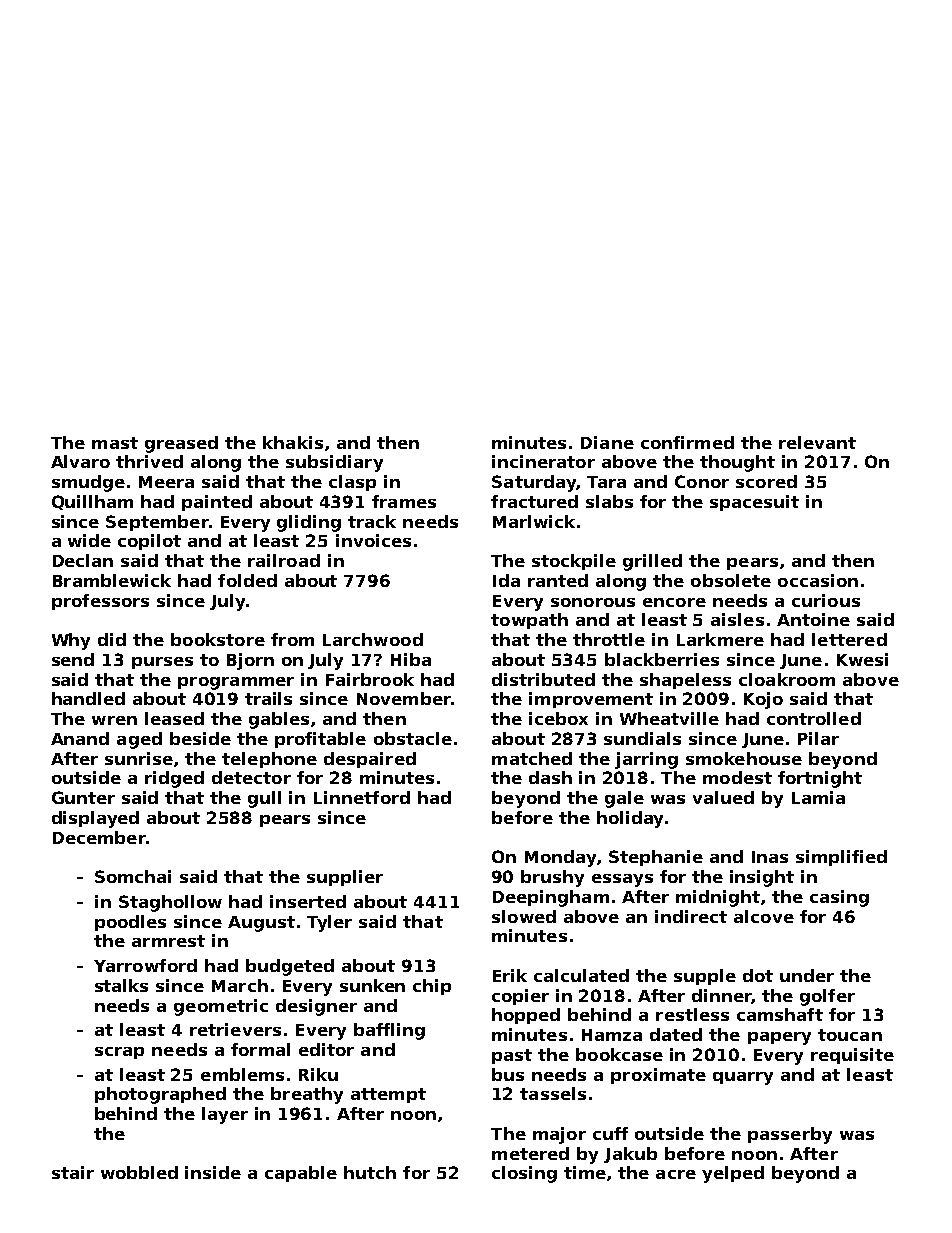 Image resolution: width=952 pixels, height=1233 pixels. Describe the element at coordinates (827, 997) in the screenshot. I see `golfer` at that location.
